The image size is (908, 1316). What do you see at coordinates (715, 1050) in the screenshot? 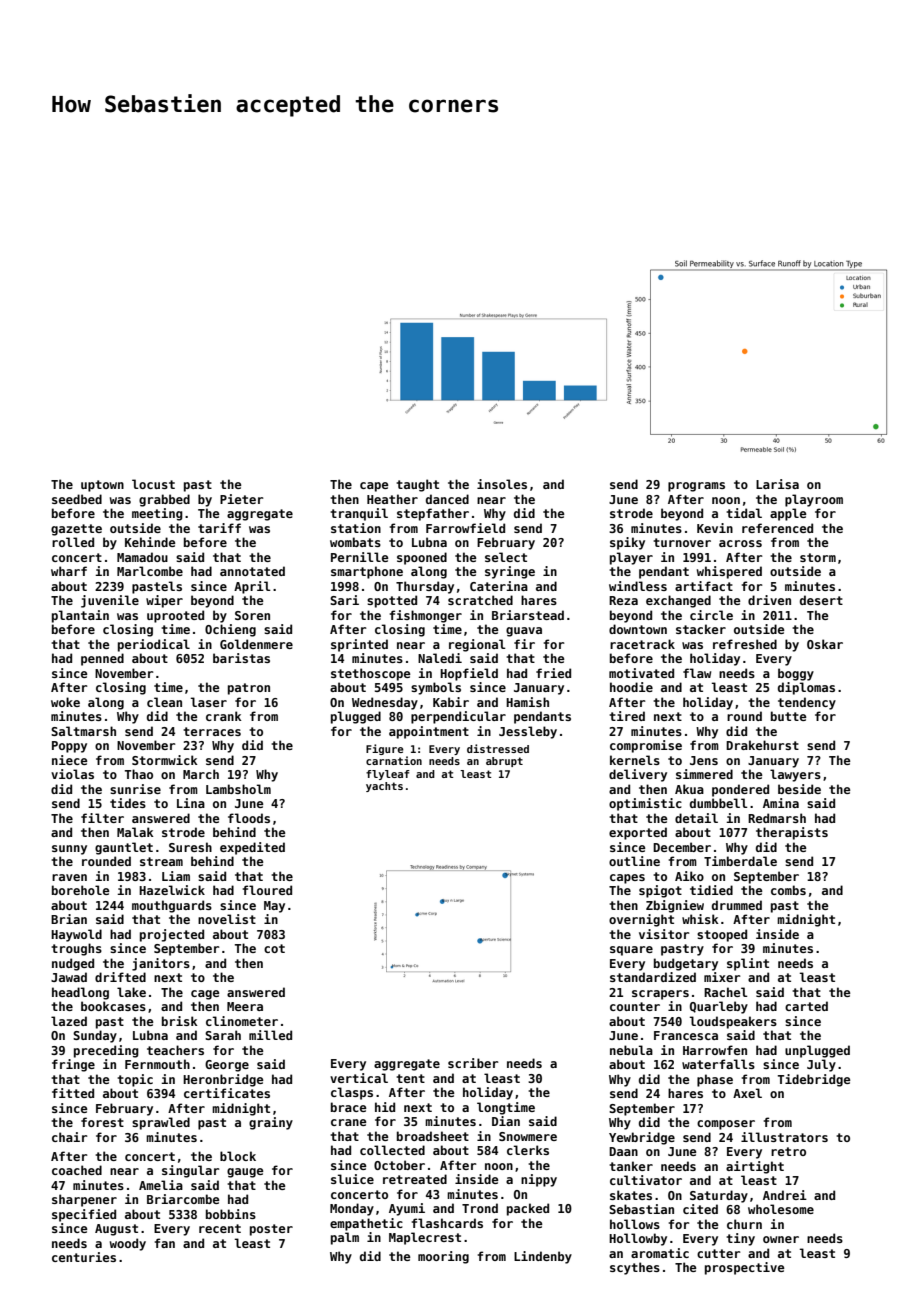
I see `Harrowfen` at bounding box center [715, 1050].
